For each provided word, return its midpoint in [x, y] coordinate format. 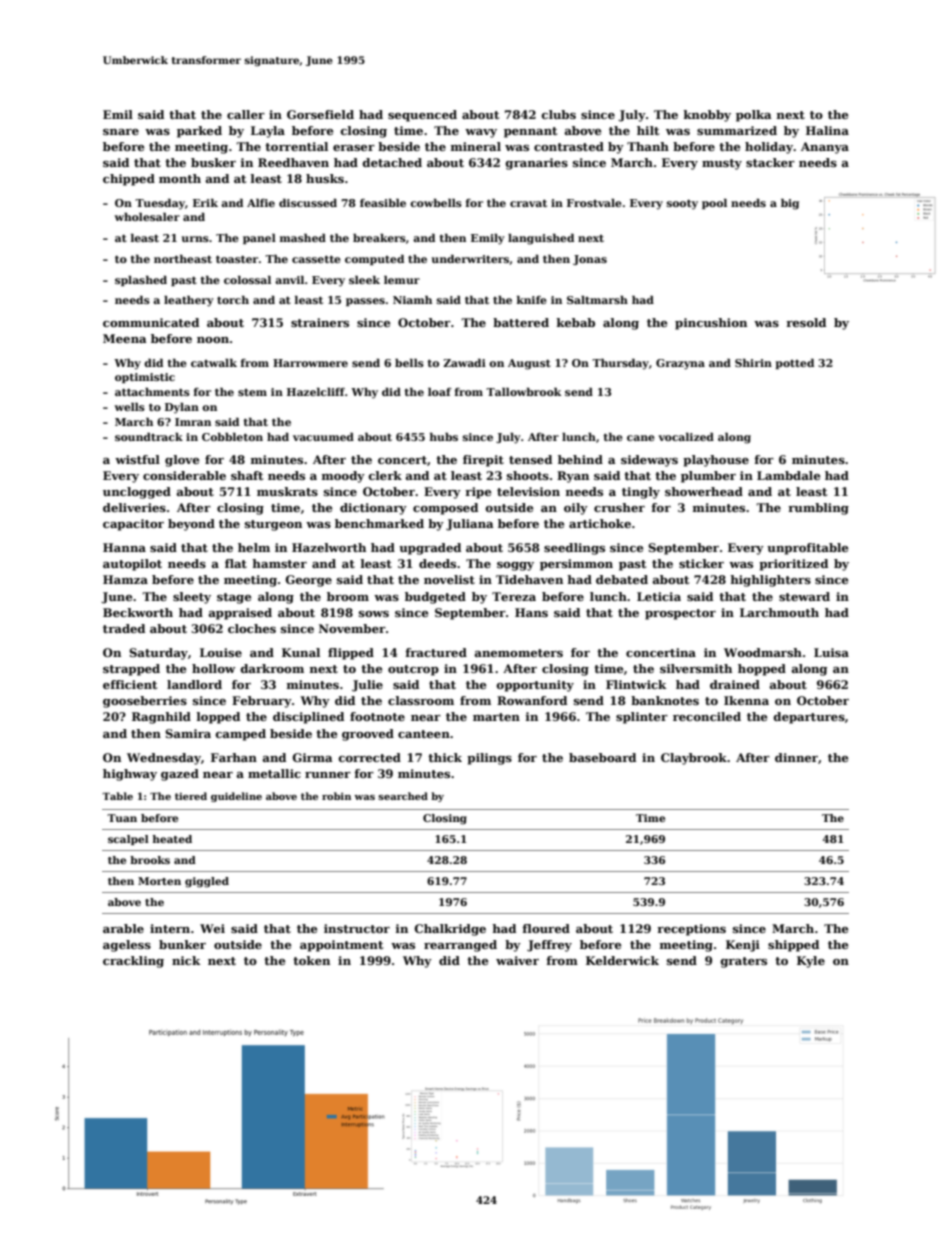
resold [806, 322]
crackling [133, 962]
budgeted [435, 598]
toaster [237, 259]
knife [532, 300]
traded [124, 628]
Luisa [831, 652]
